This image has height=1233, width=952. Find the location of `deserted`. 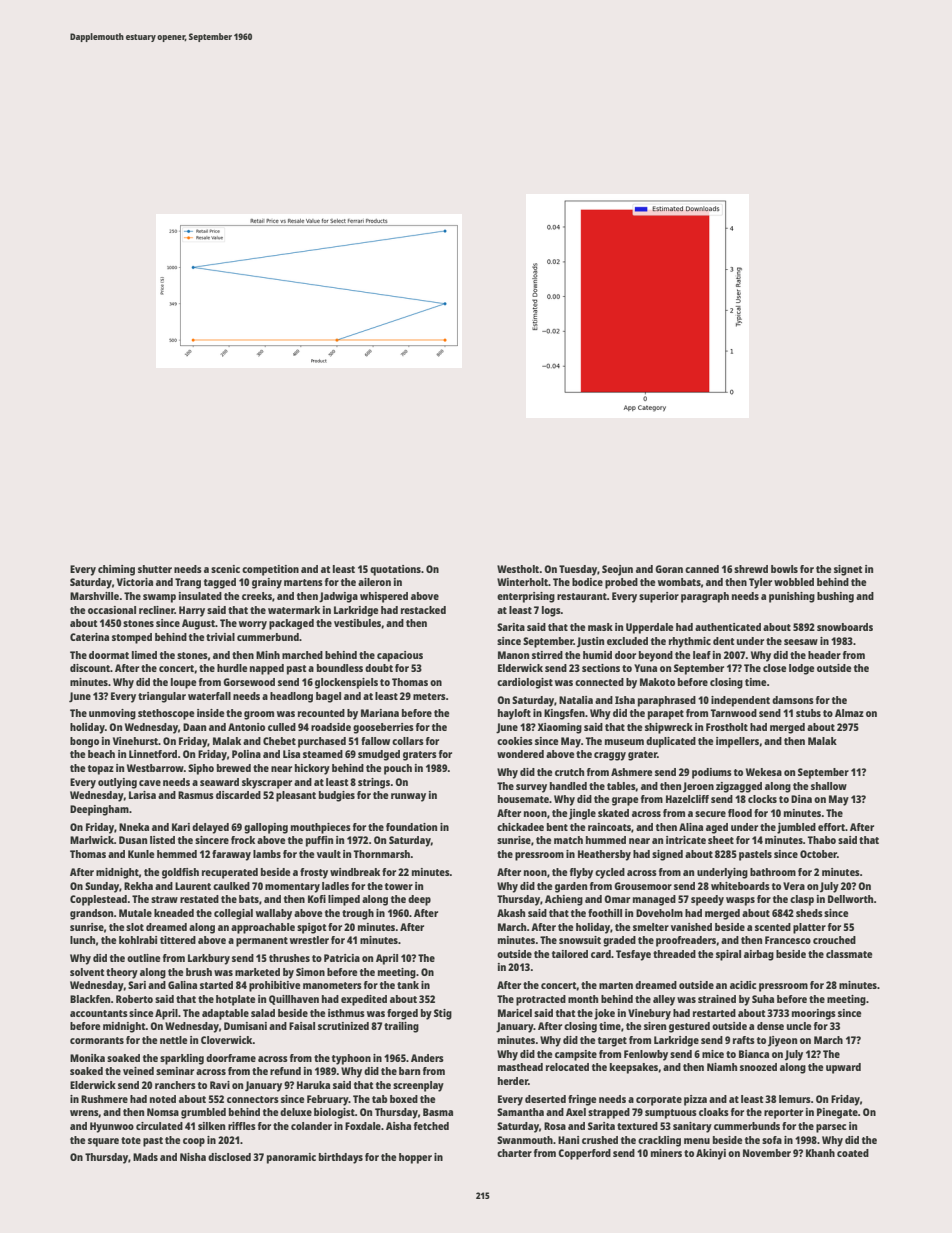

deserted is located at coordinates (545, 1099).
